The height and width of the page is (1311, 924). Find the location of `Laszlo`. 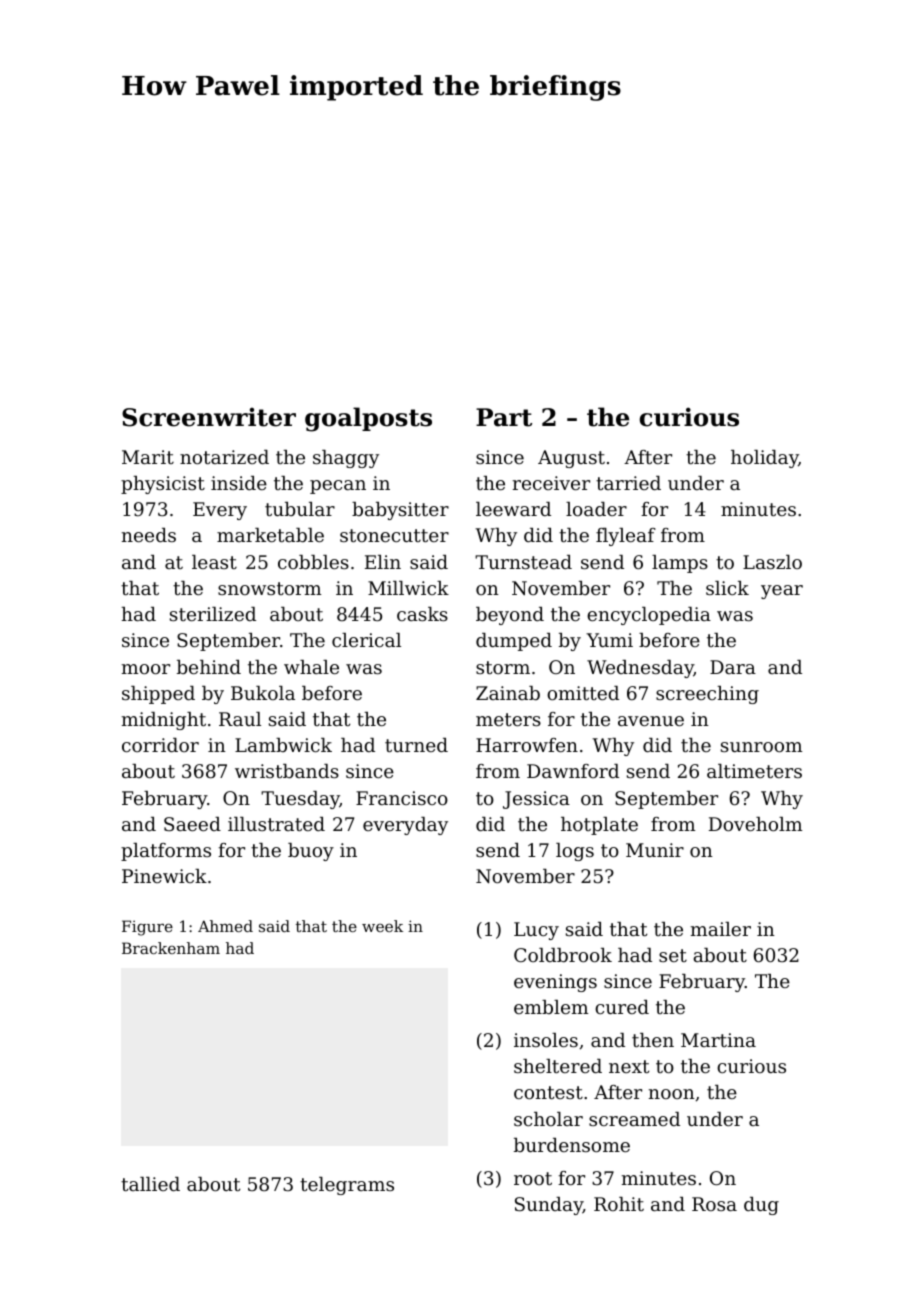

Laszlo is located at coordinates (772, 562).
